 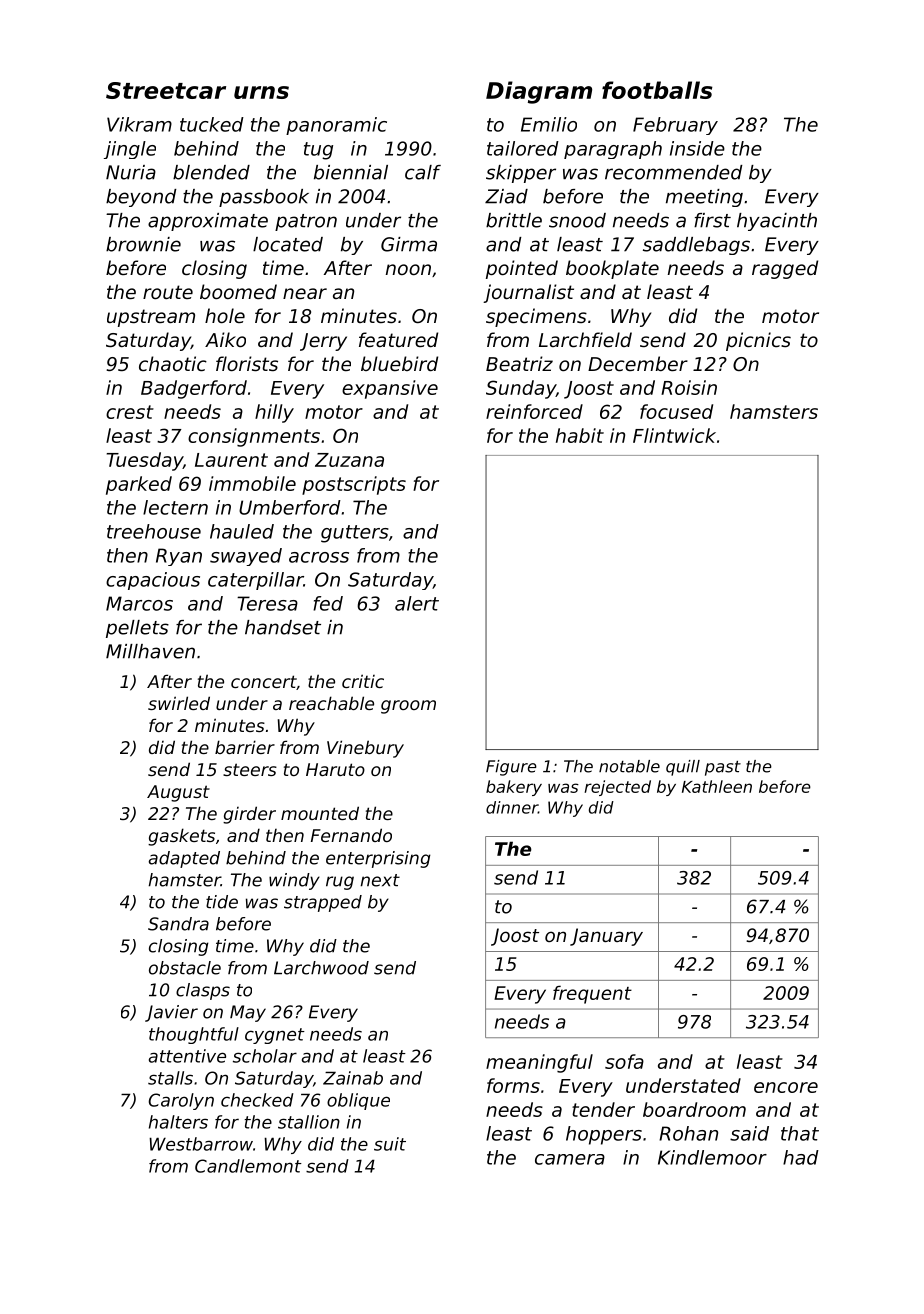 What do you see at coordinates (257, 1100) in the page?
I see `checked` at bounding box center [257, 1100].
